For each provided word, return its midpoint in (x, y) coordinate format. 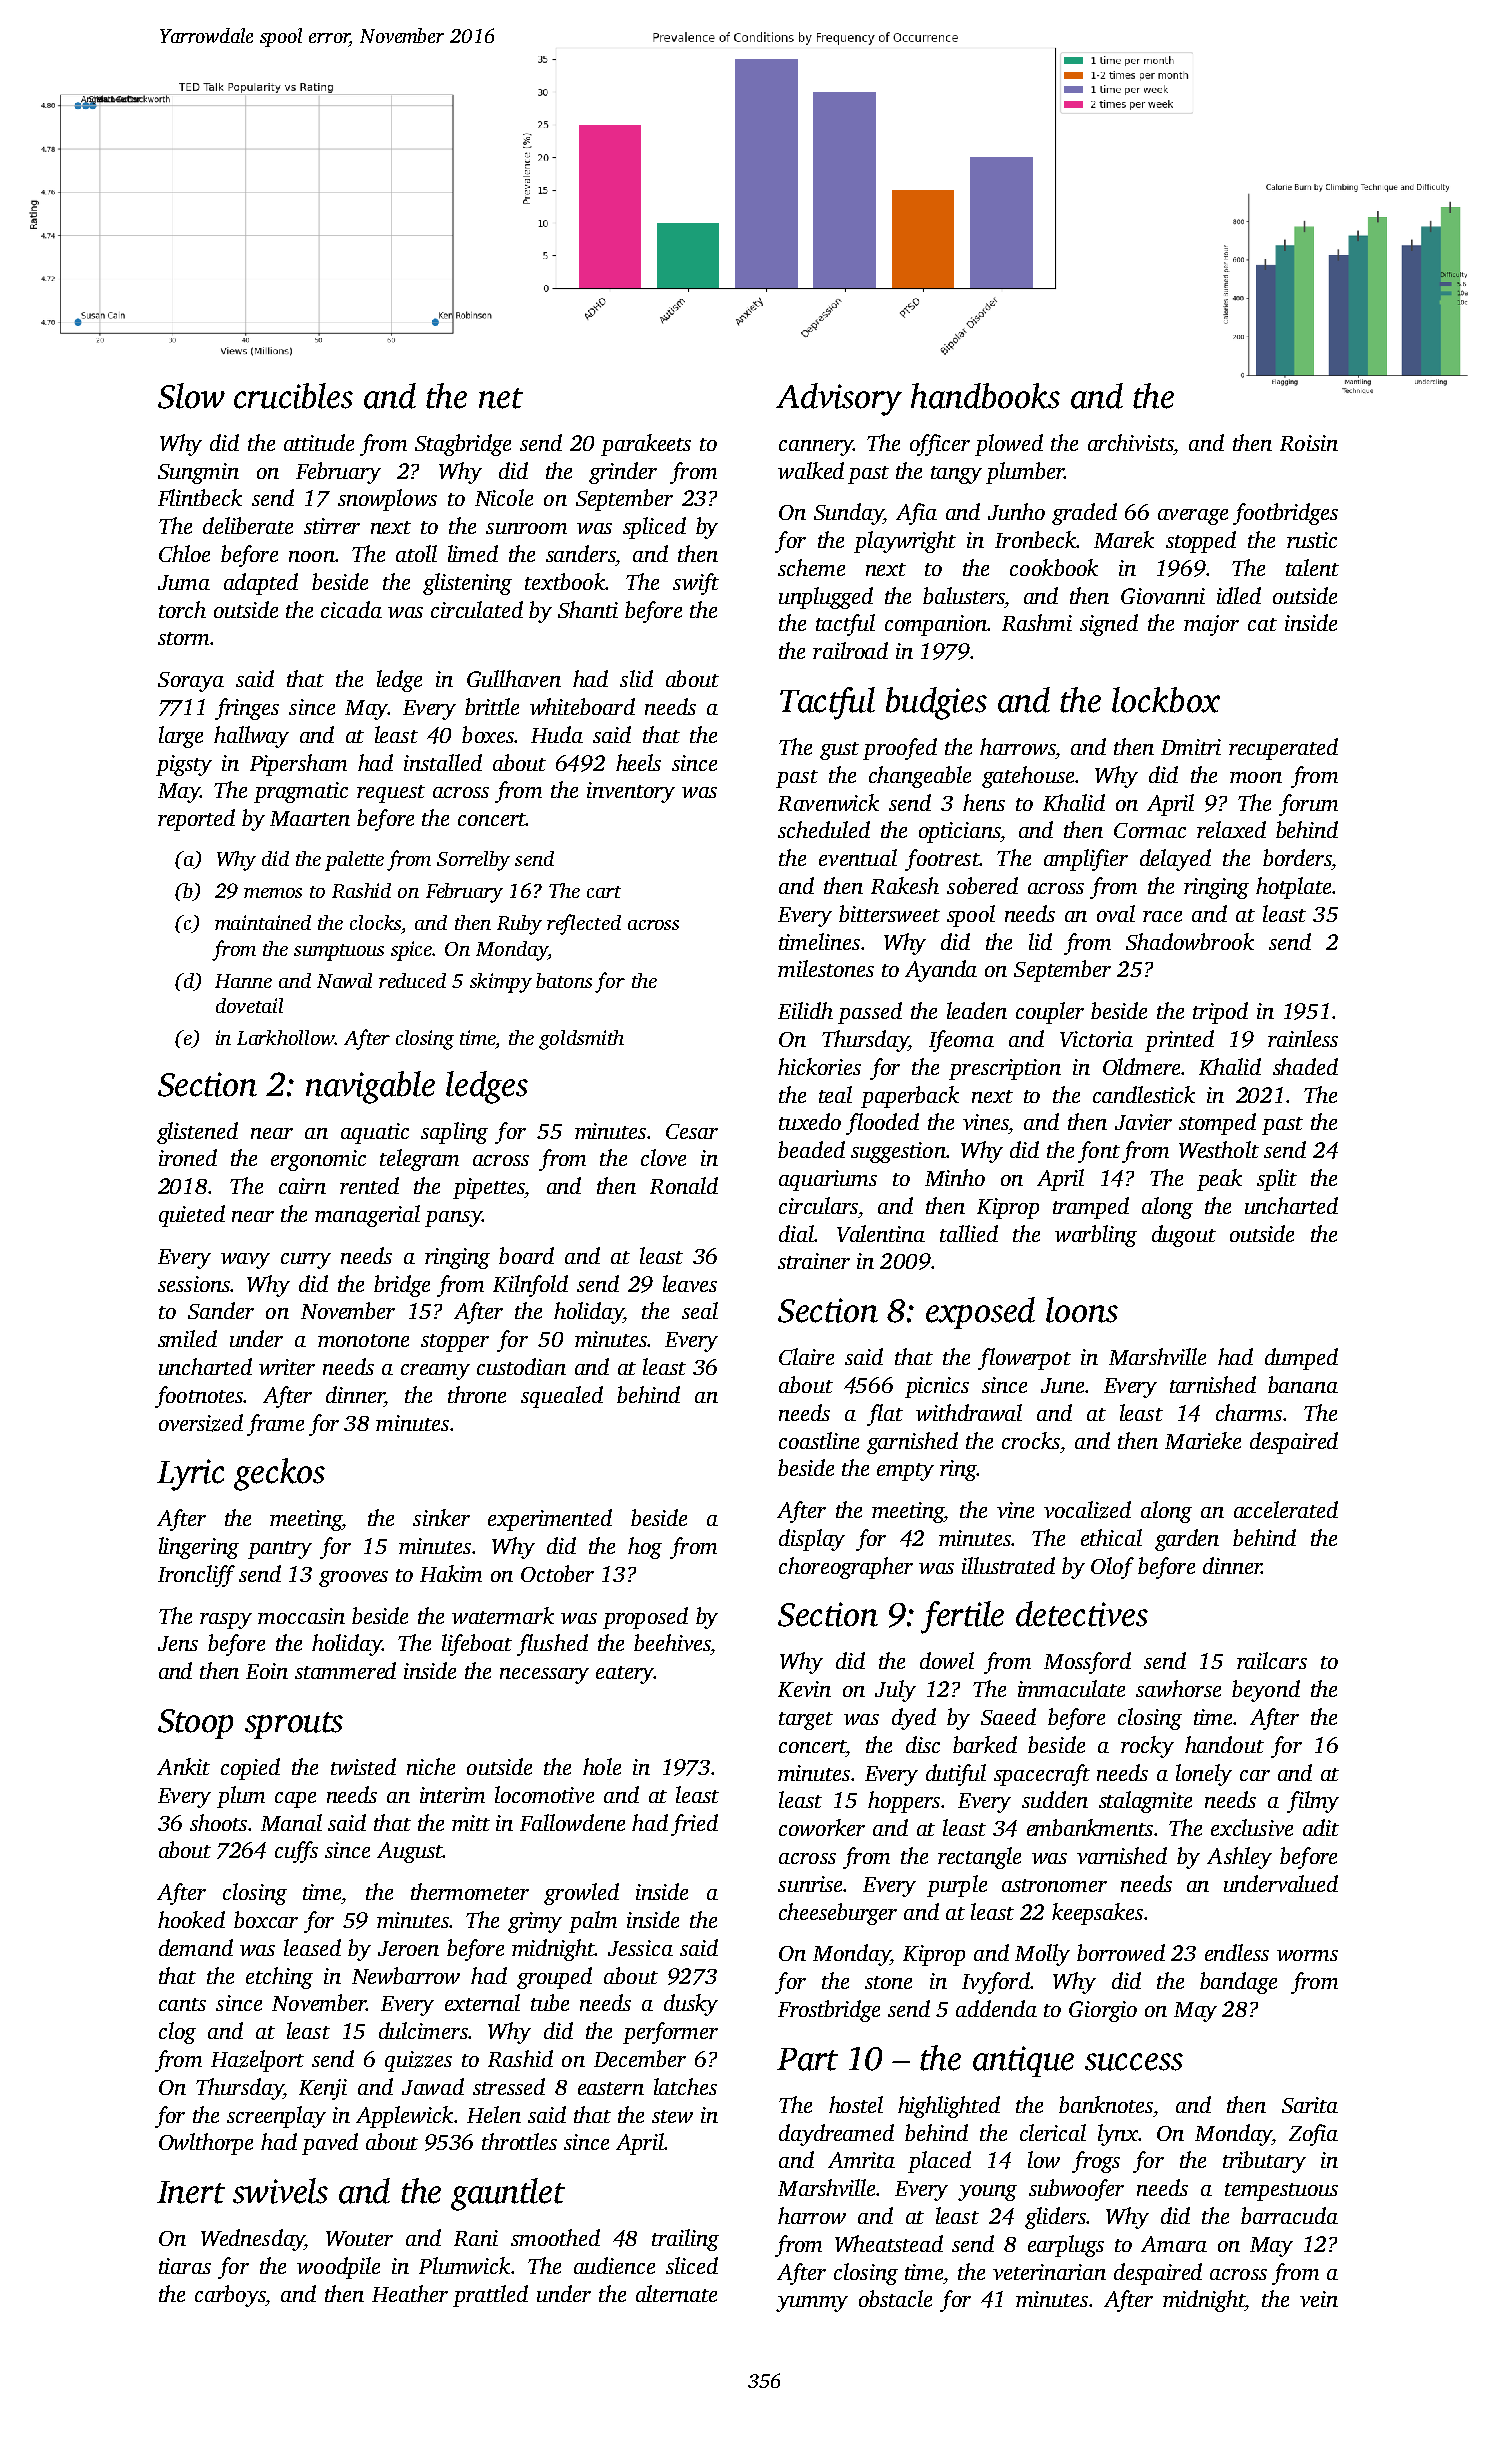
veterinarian (1049, 2272)
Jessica (640, 1948)
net (501, 398)
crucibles (293, 396)
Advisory (839, 399)
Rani (476, 2238)
